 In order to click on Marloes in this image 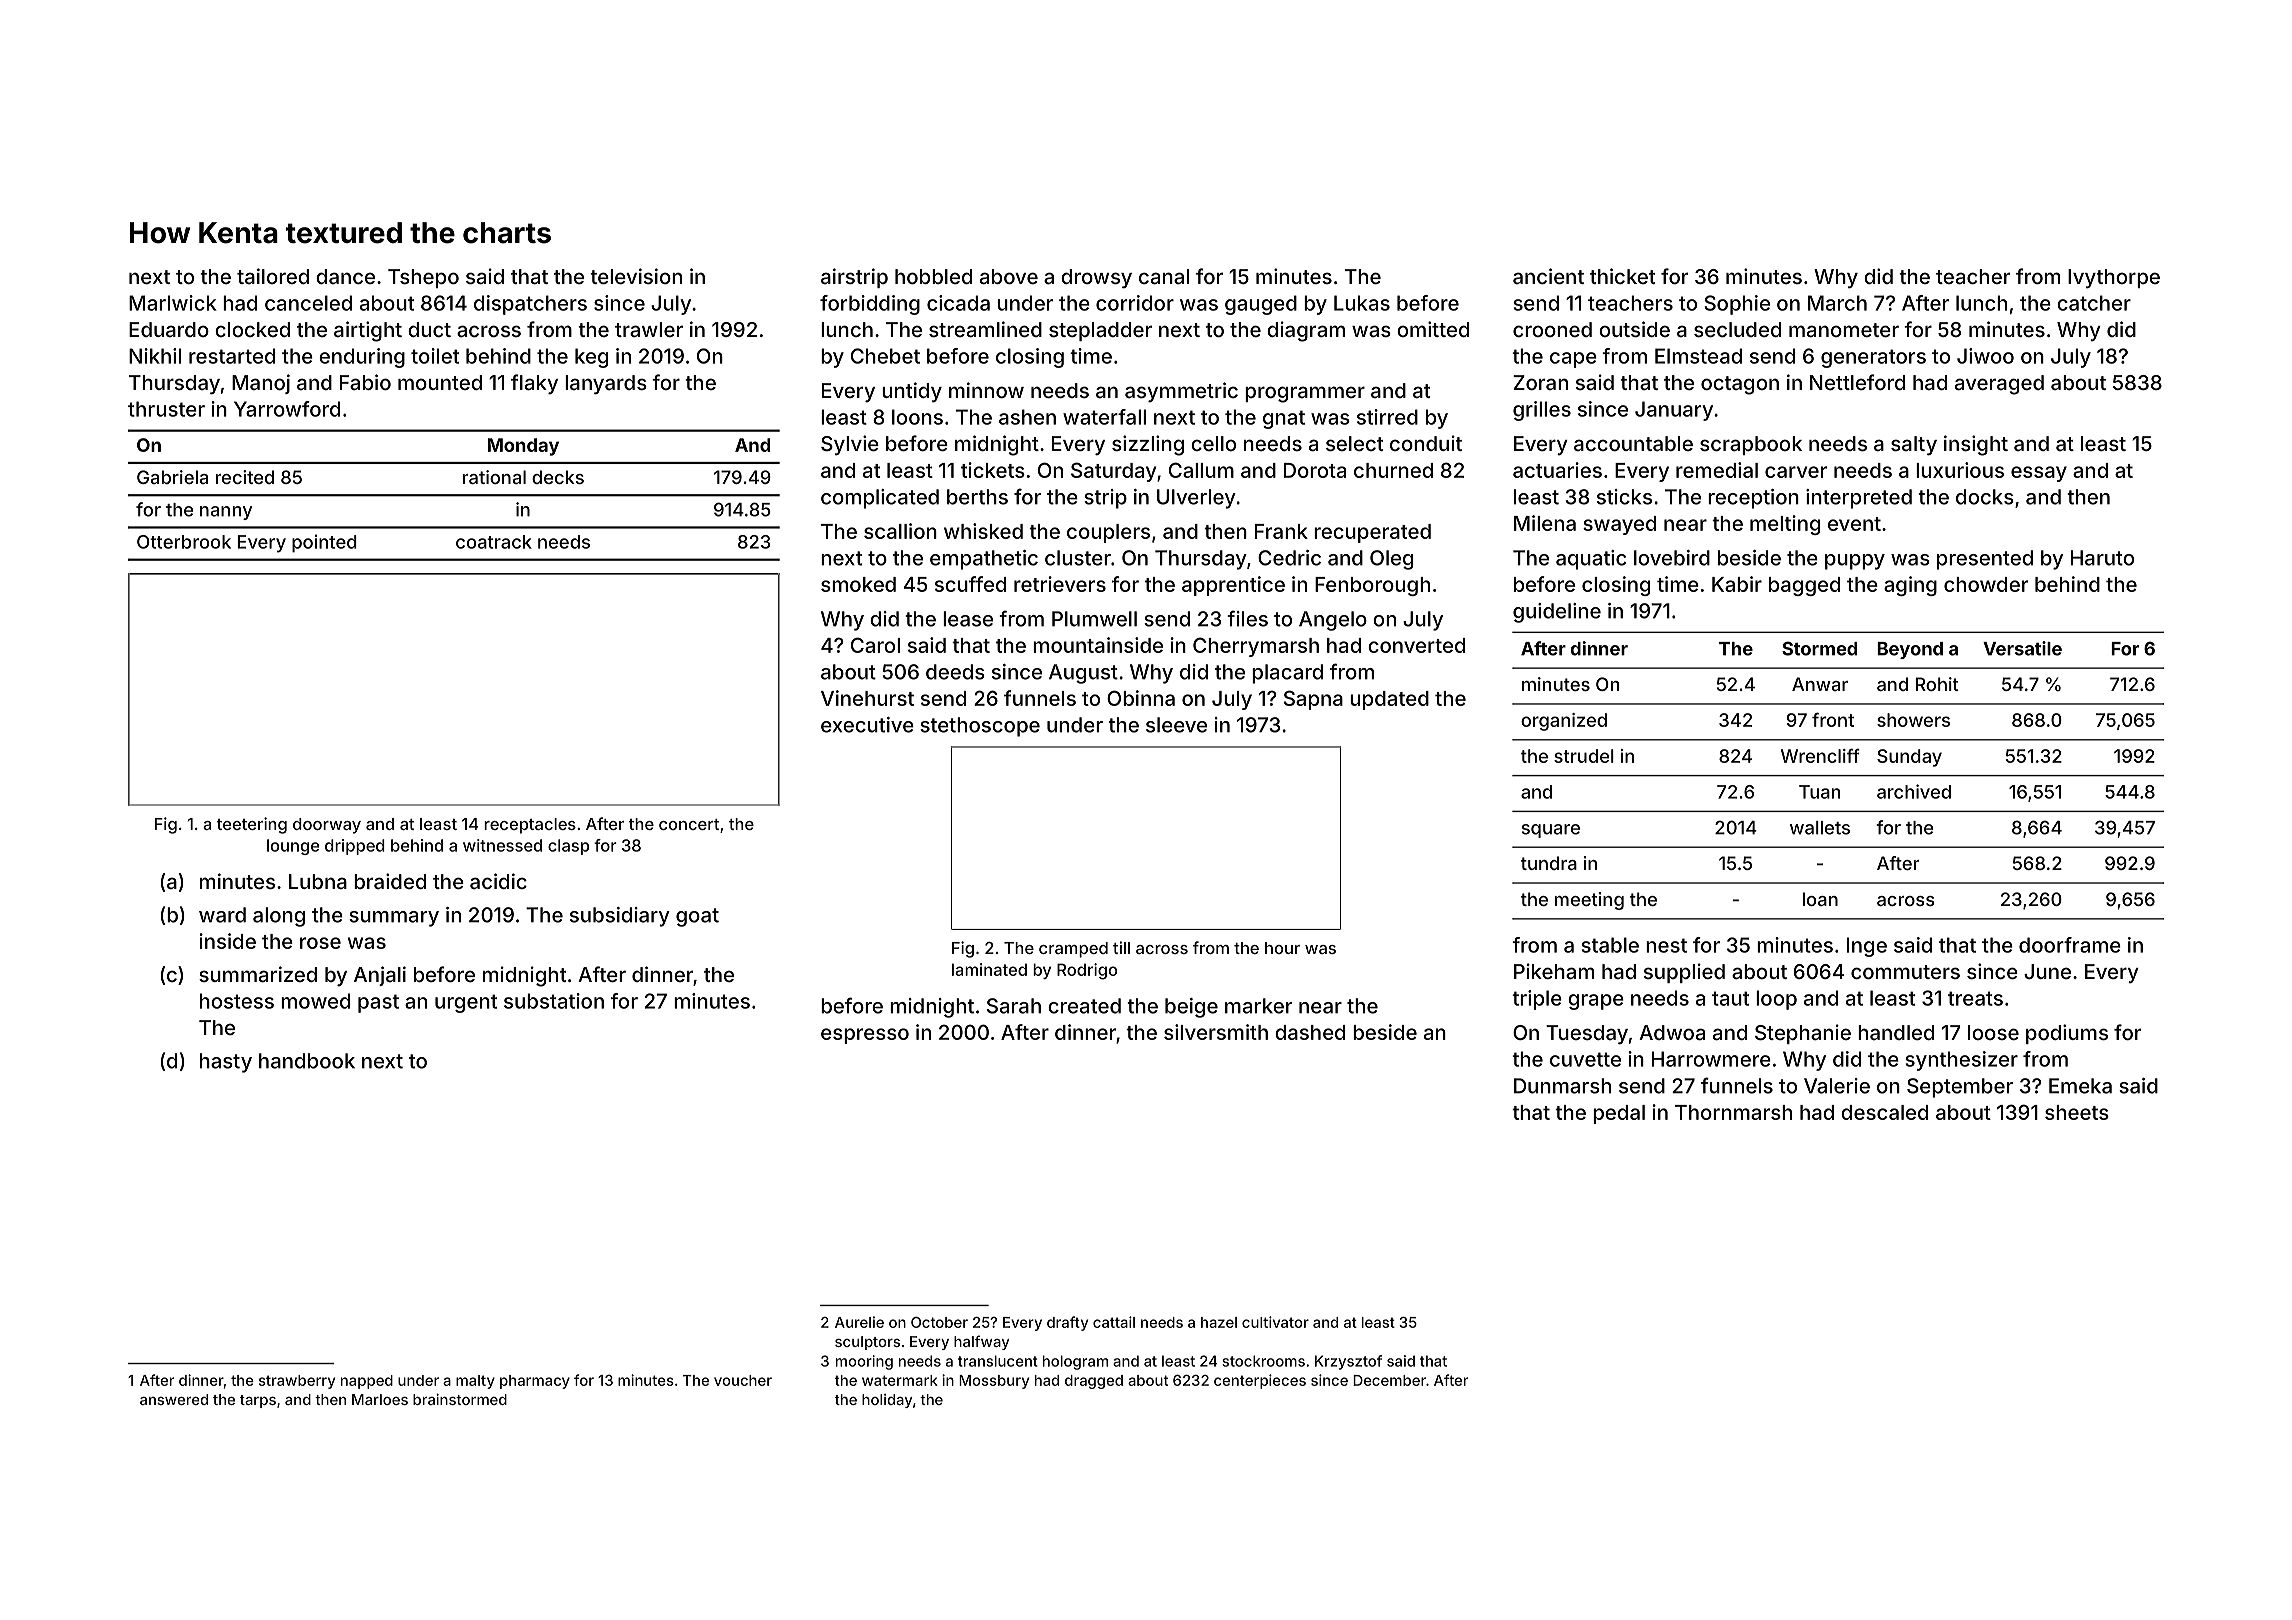, I will do `click(380, 1399)`.
